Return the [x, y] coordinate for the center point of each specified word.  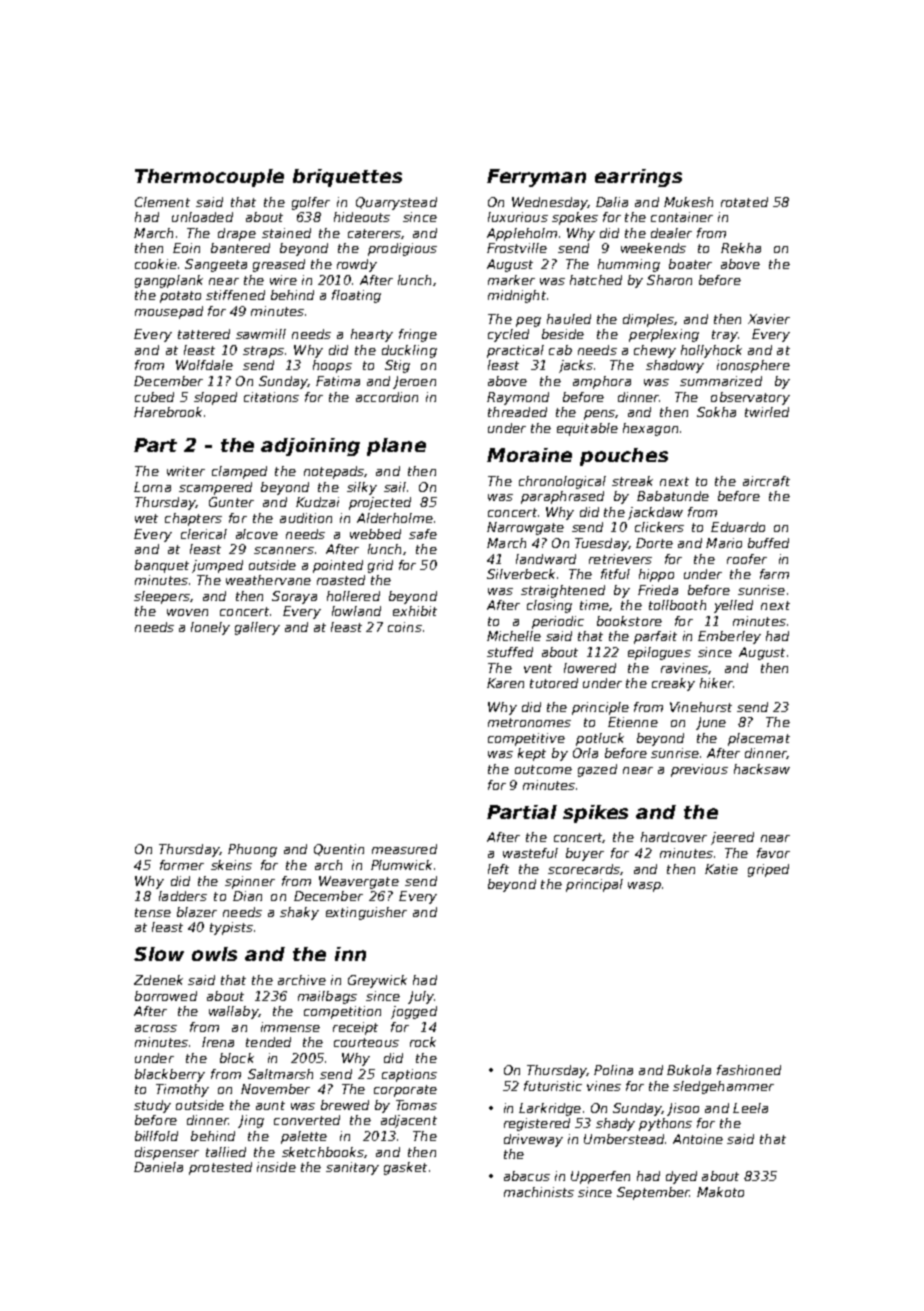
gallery [257, 628]
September [653, 1193]
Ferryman [536, 178]
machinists [539, 1192]
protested [220, 1168]
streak [632, 481]
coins [405, 627]
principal [594, 885]
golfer [311, 203]
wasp [644, 887]
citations [271, 397]
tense [153, 912]
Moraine [529, 455]
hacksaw [762, 769]
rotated [744, 202]
